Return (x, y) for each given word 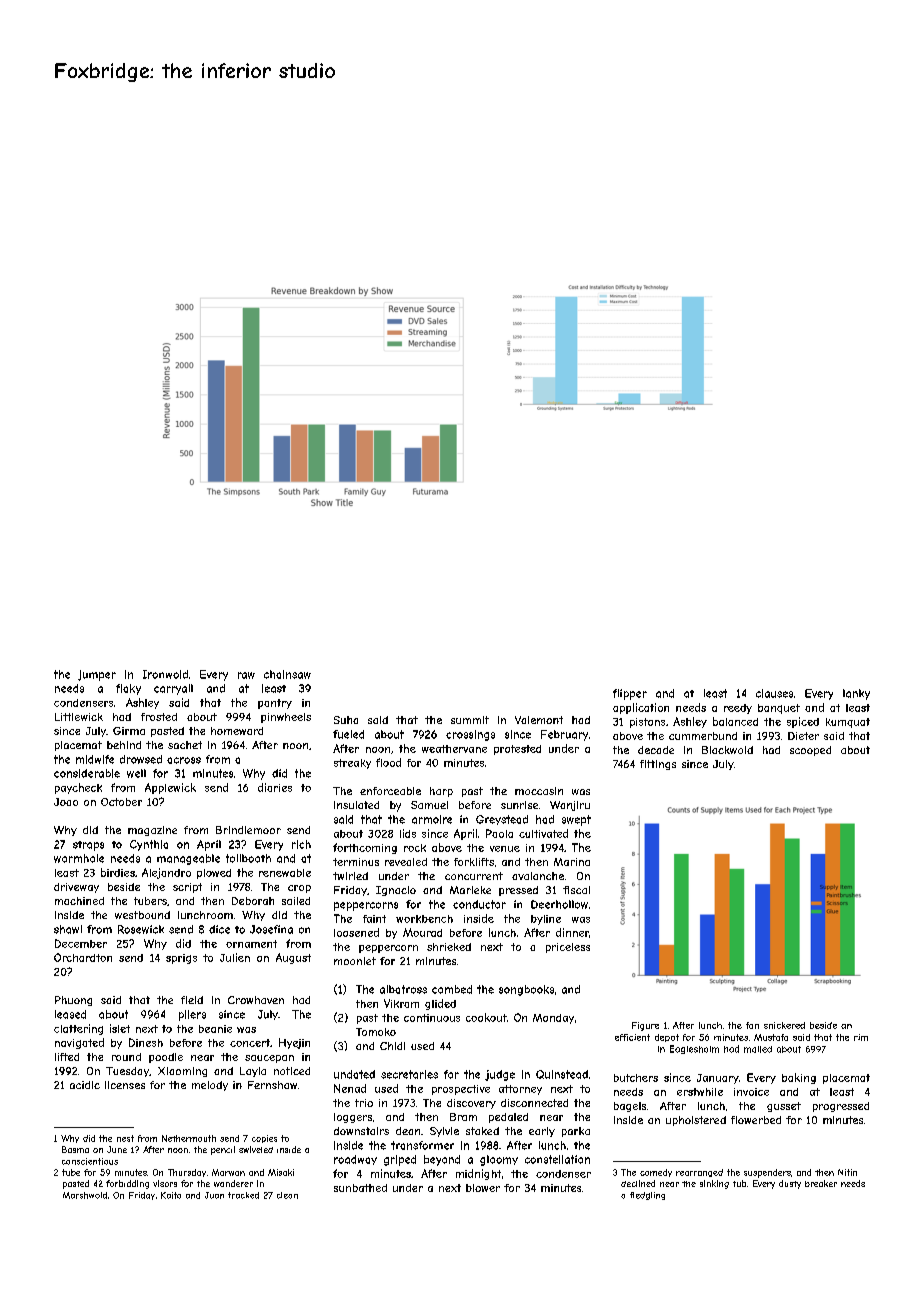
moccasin (539, 791)
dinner (572, 932)
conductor (479, 904)
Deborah (253, 901)
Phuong (73, 1001)
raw (246, 675)
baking (799, 1078)
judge (500, 1075)
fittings (658, 765)
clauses (774, 693)
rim (861, 1037)
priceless (568, 948)
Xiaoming (182, 1072)
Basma (75, 1149)
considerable (87, 773)
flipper (630, 694)
